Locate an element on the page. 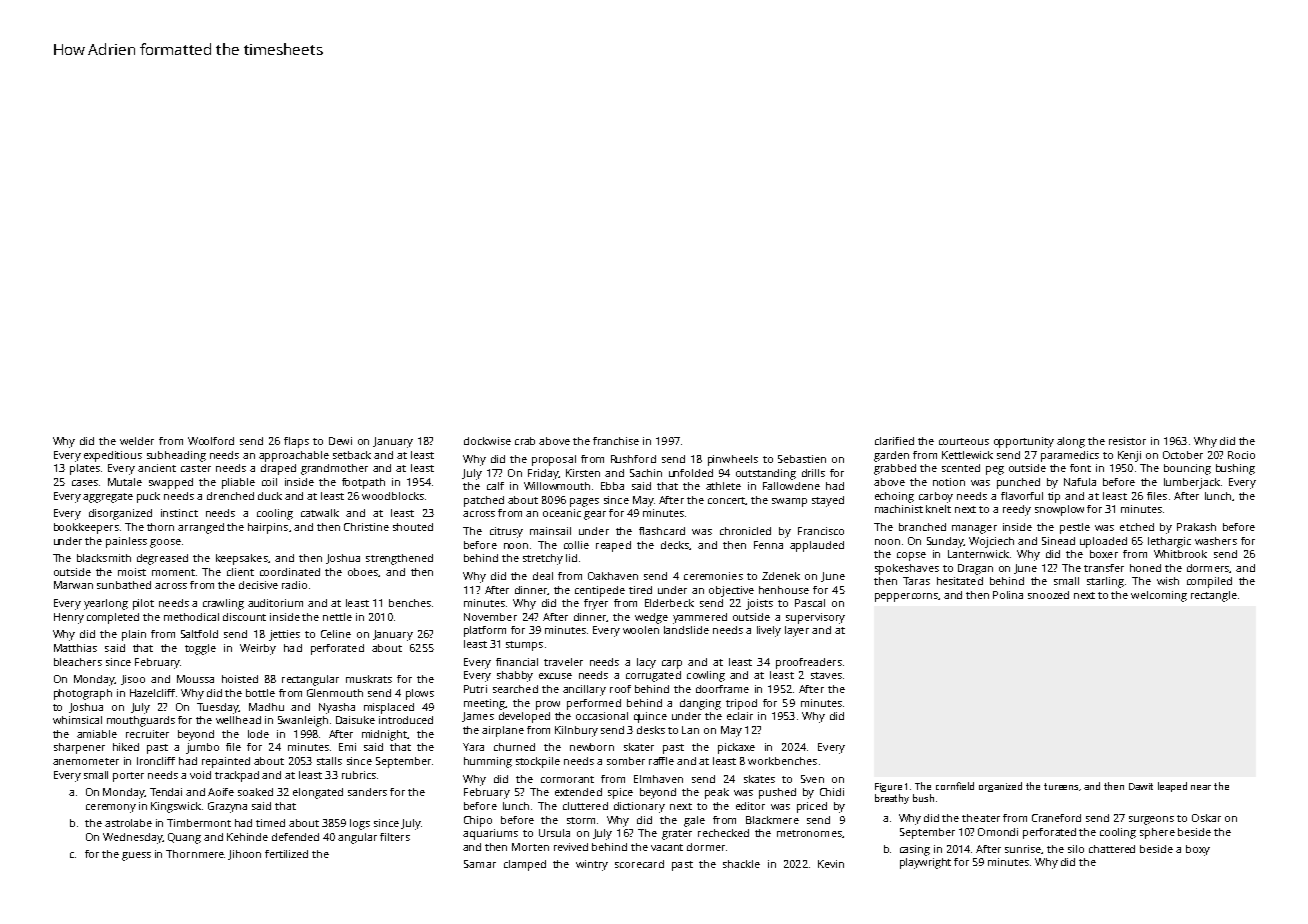  scorecard is located at coordinates (639, 864).
